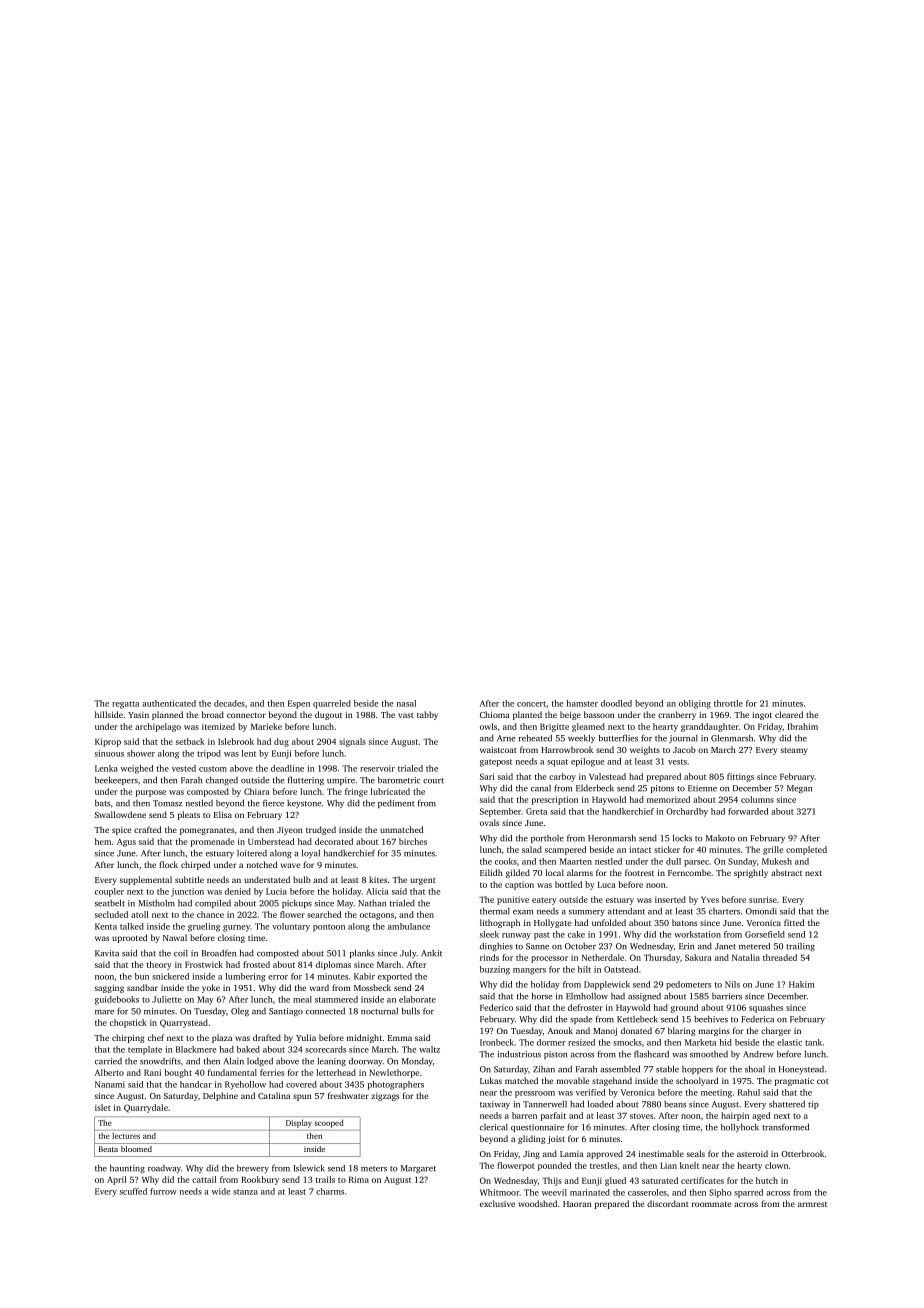  Describe the element at coordinates (537, 1128) in the page. I see `questionnaire` at that location.
